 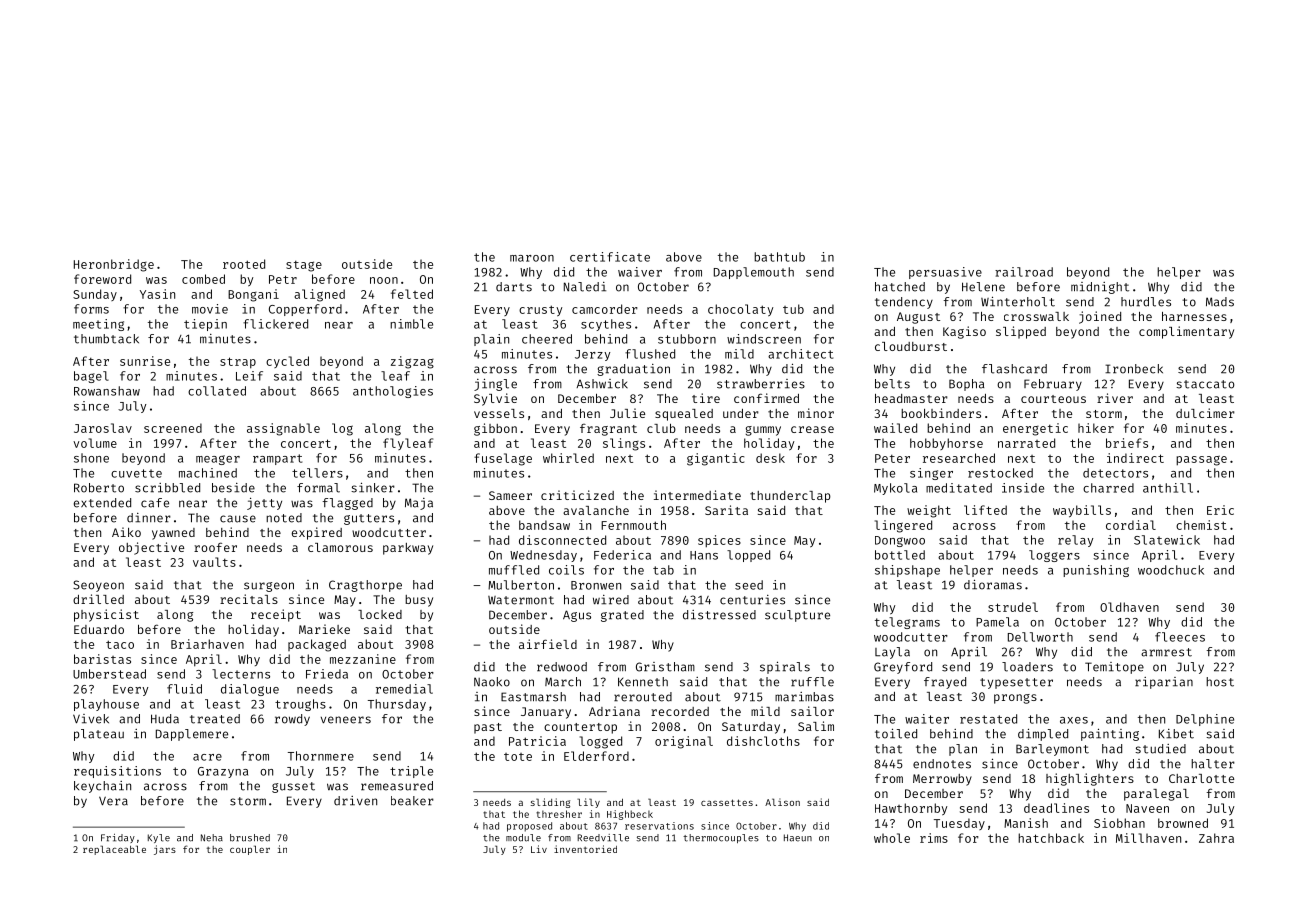 What do you see at coordinates (532, 258) in the screenshot?
I see `maroon` at bounding box center [532, 258].
